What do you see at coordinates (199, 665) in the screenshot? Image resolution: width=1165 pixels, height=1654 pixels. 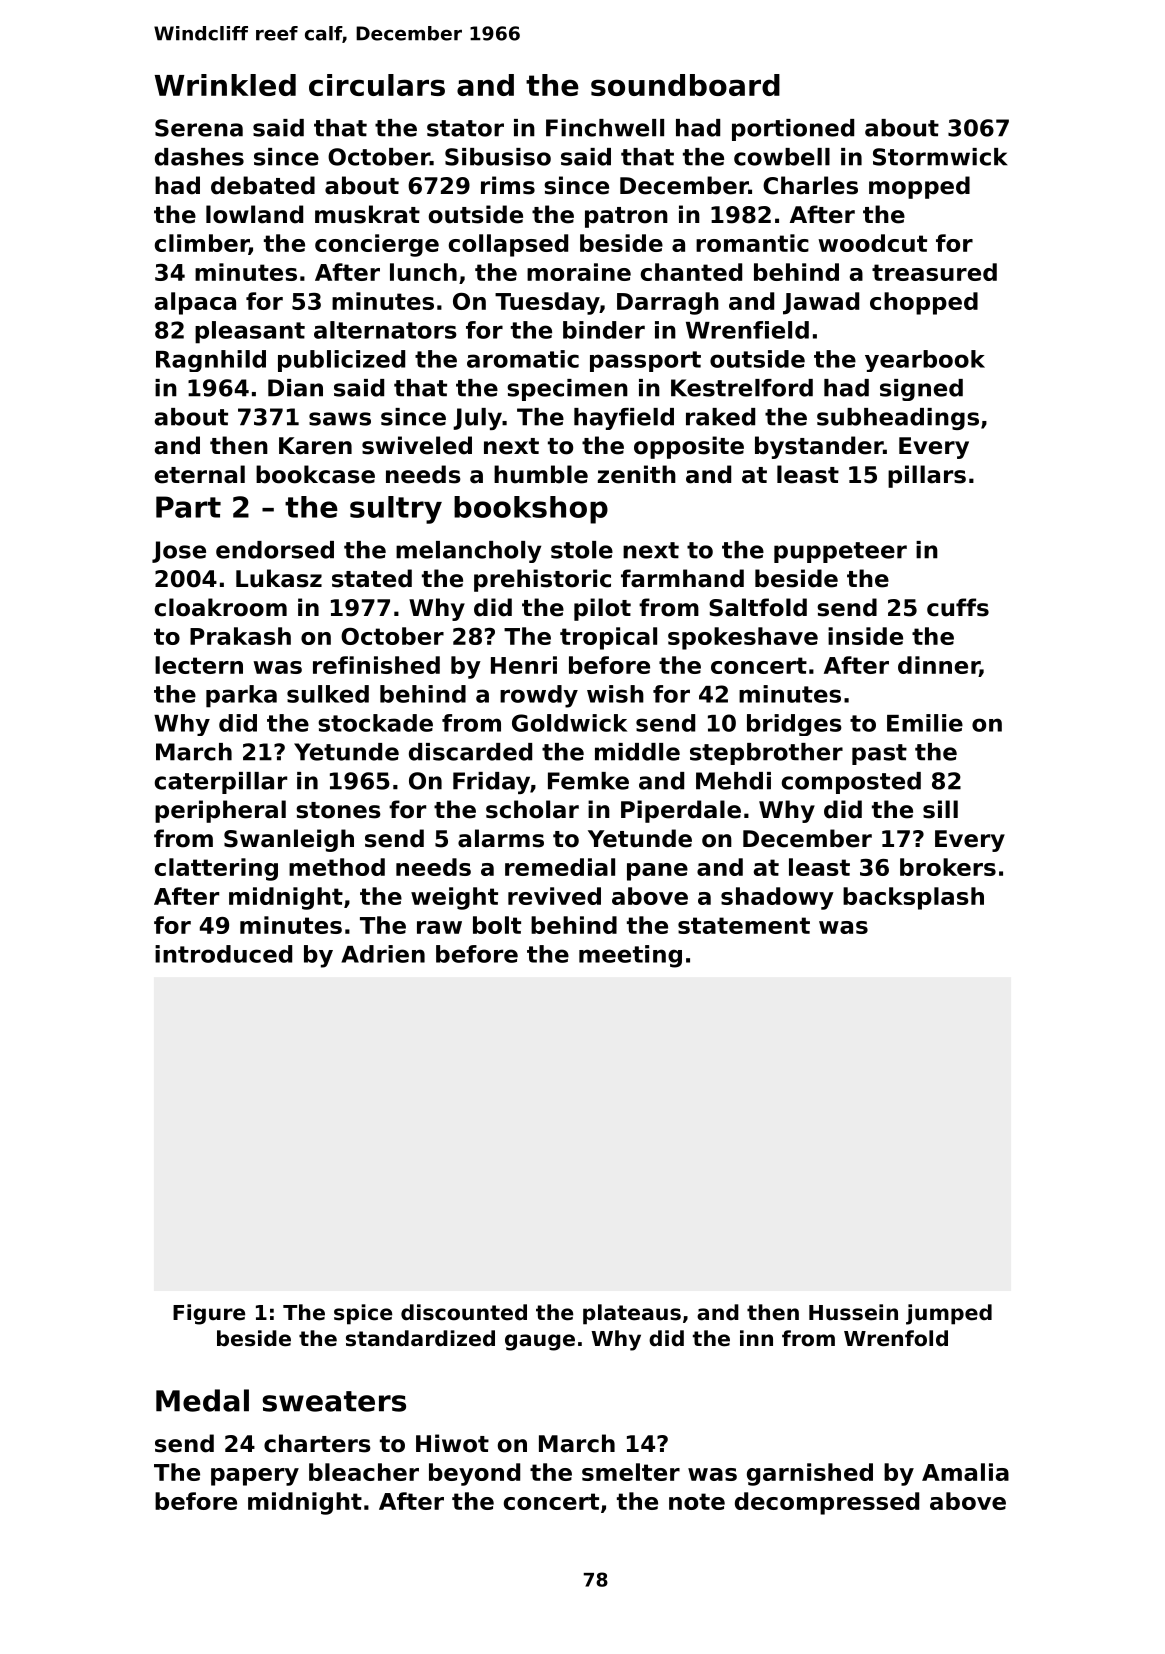 I see `lectern` at bounding box center [199, 665].
